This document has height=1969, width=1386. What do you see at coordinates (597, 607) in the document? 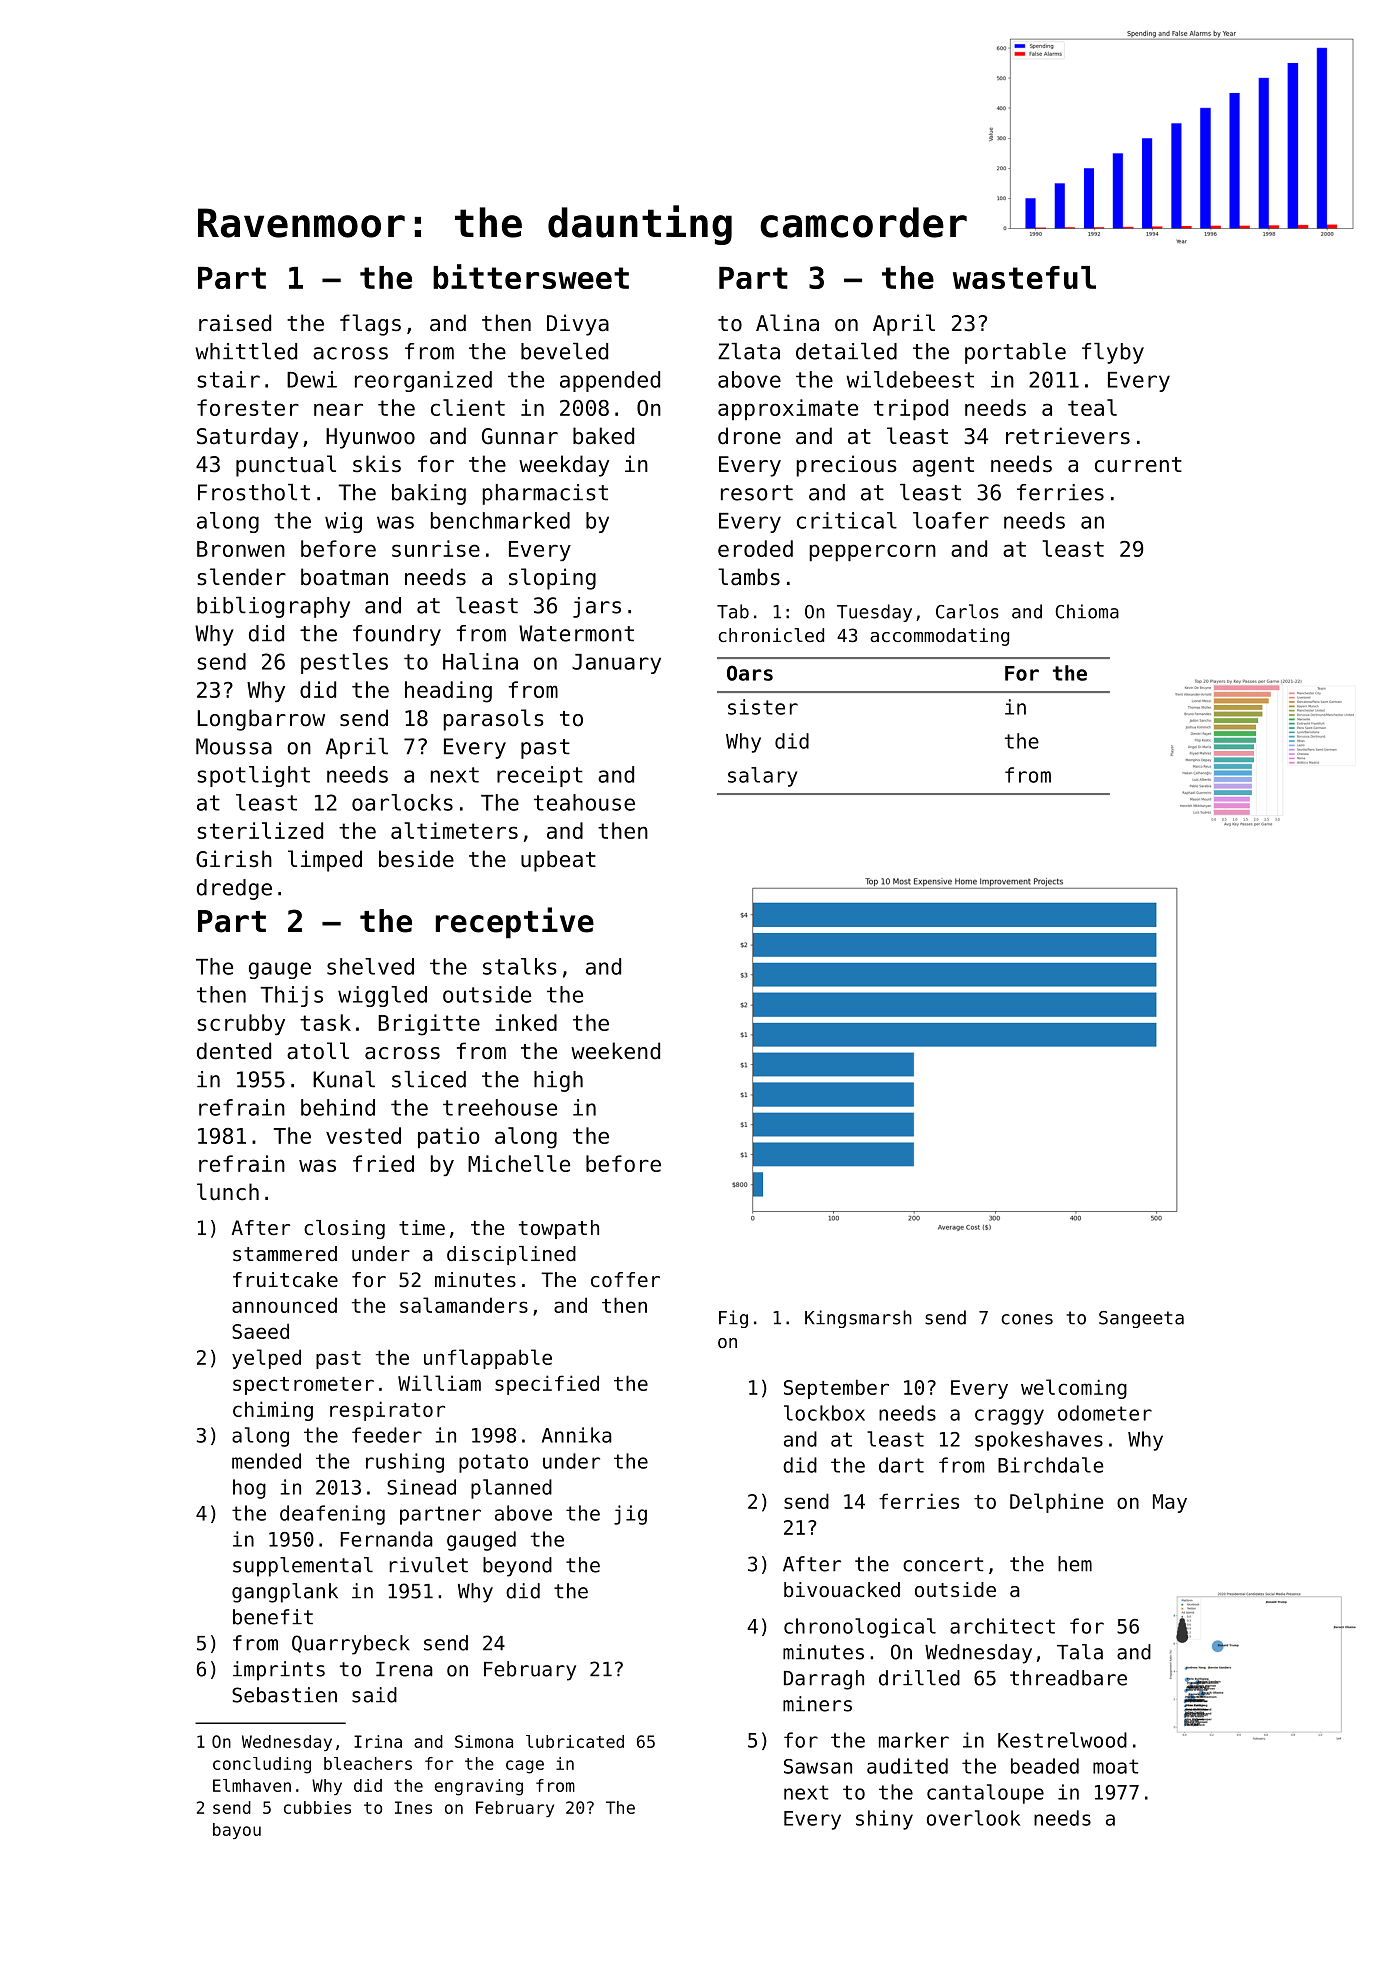
I see `jars` at bounding box center [597, 607].
